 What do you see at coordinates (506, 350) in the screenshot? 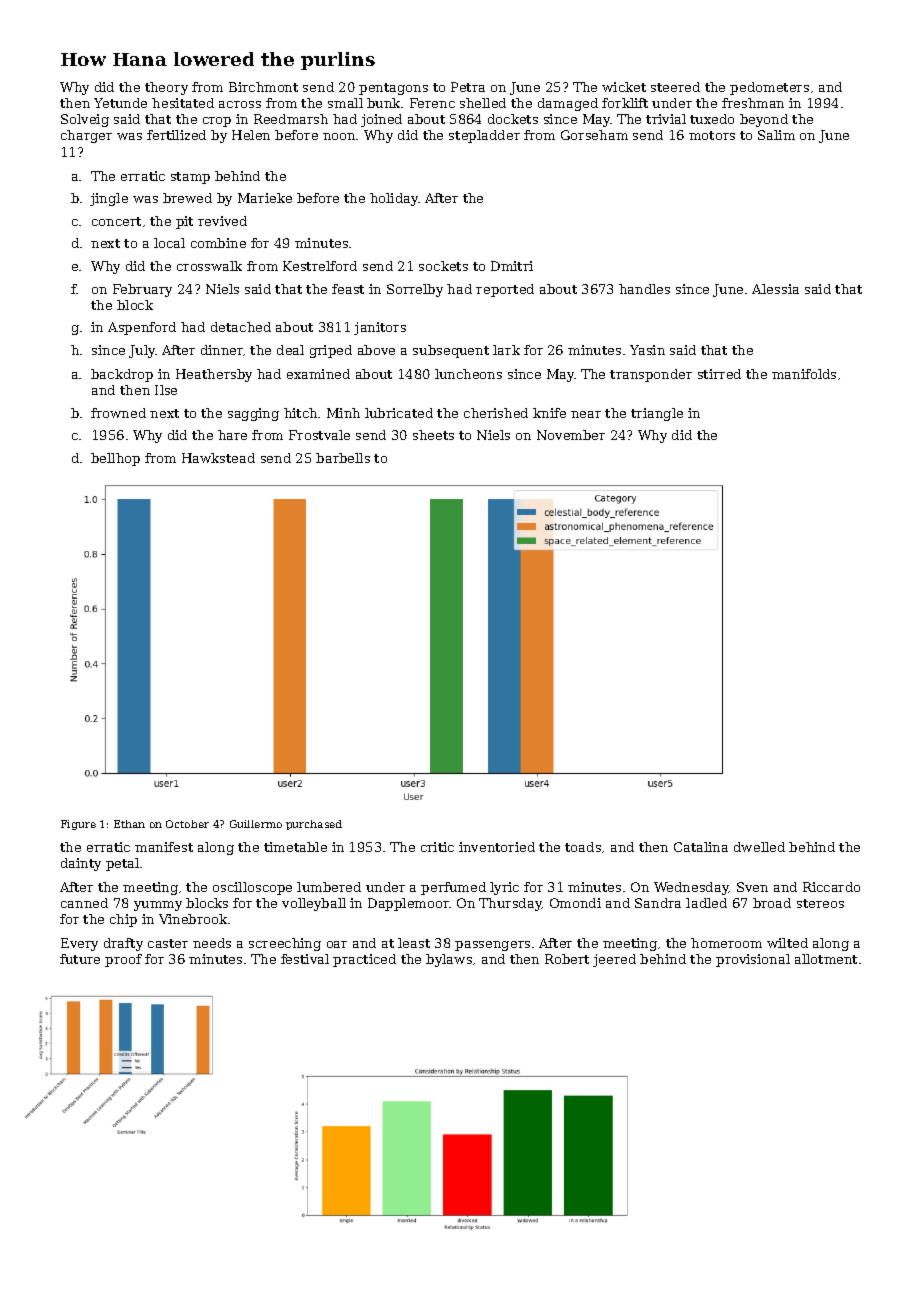
I see `lark` at bounding box center [506, 350].
